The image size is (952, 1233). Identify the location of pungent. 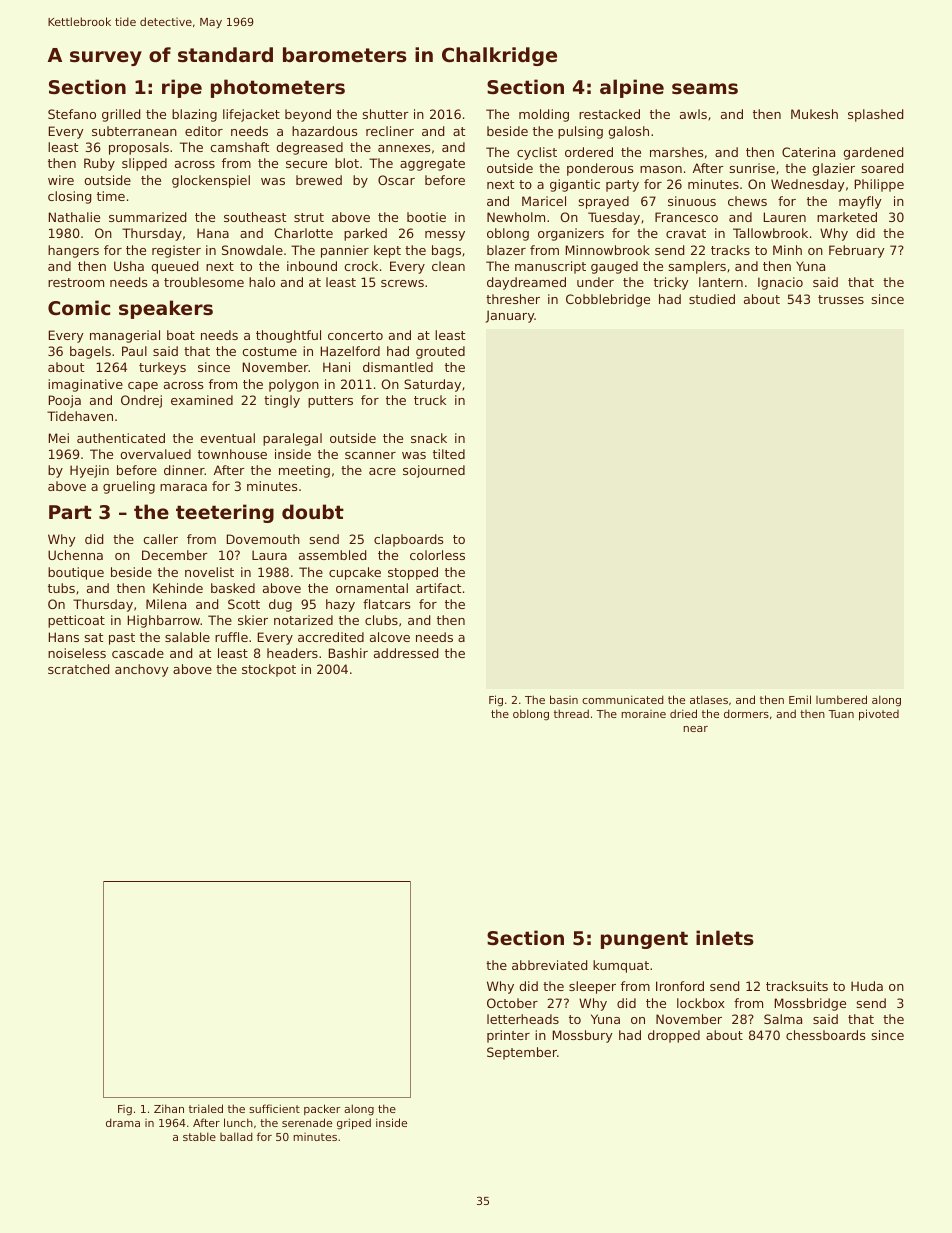
(644, 940).
